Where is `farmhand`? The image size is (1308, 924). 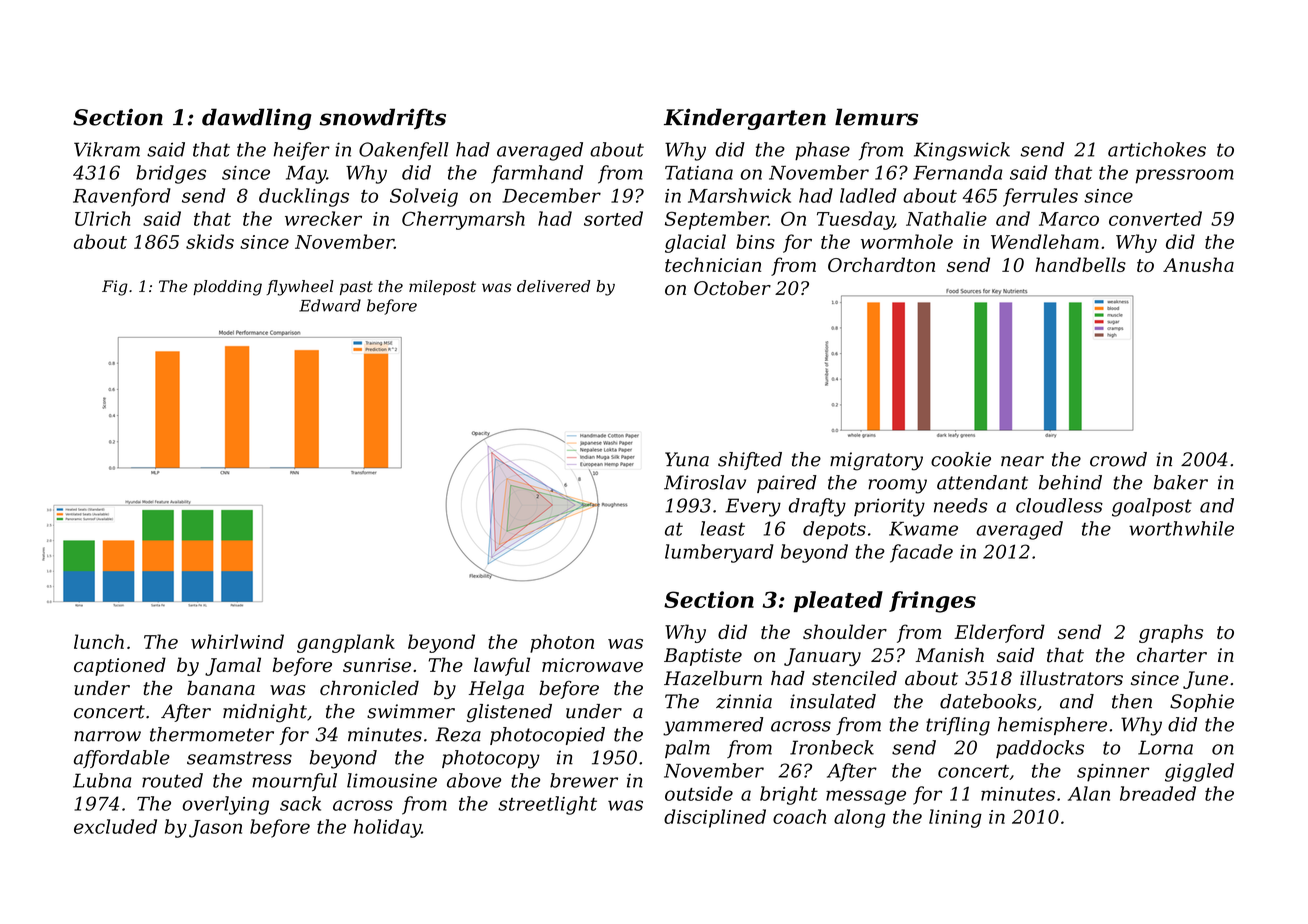 farmhand is located at coordinates (537, 174).
